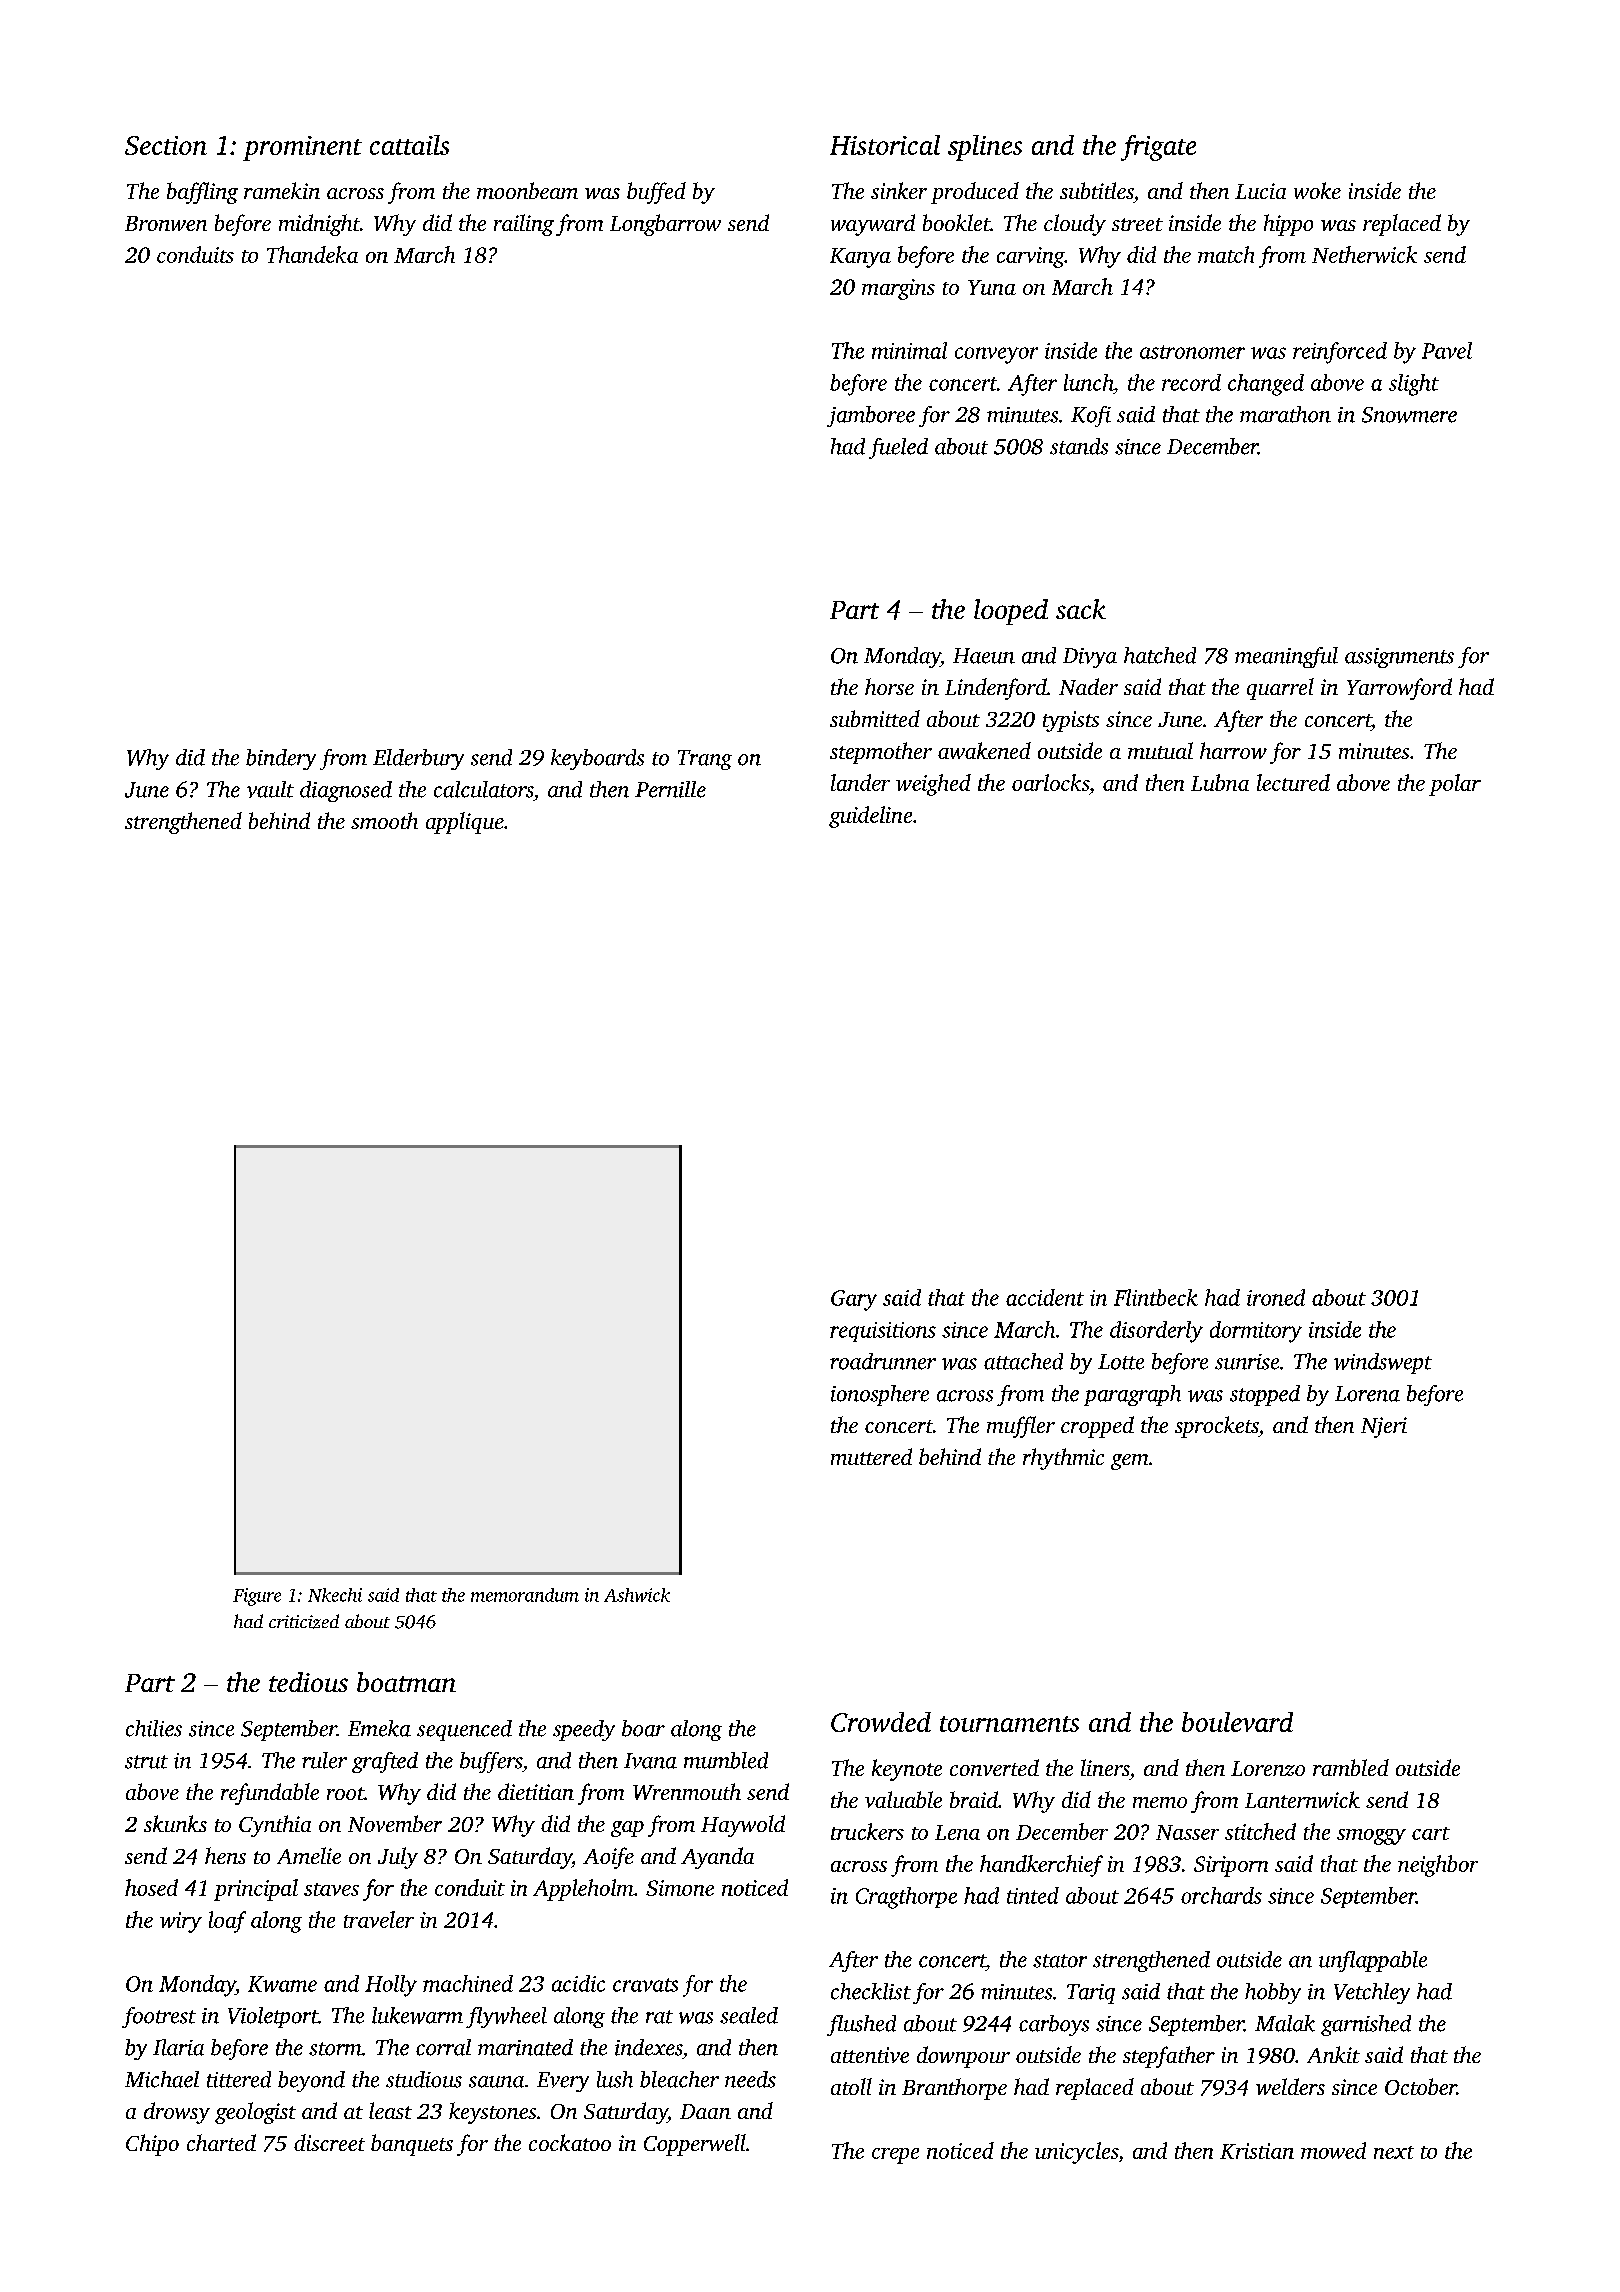  I want to click on ironed, so click(1276, 1297).
